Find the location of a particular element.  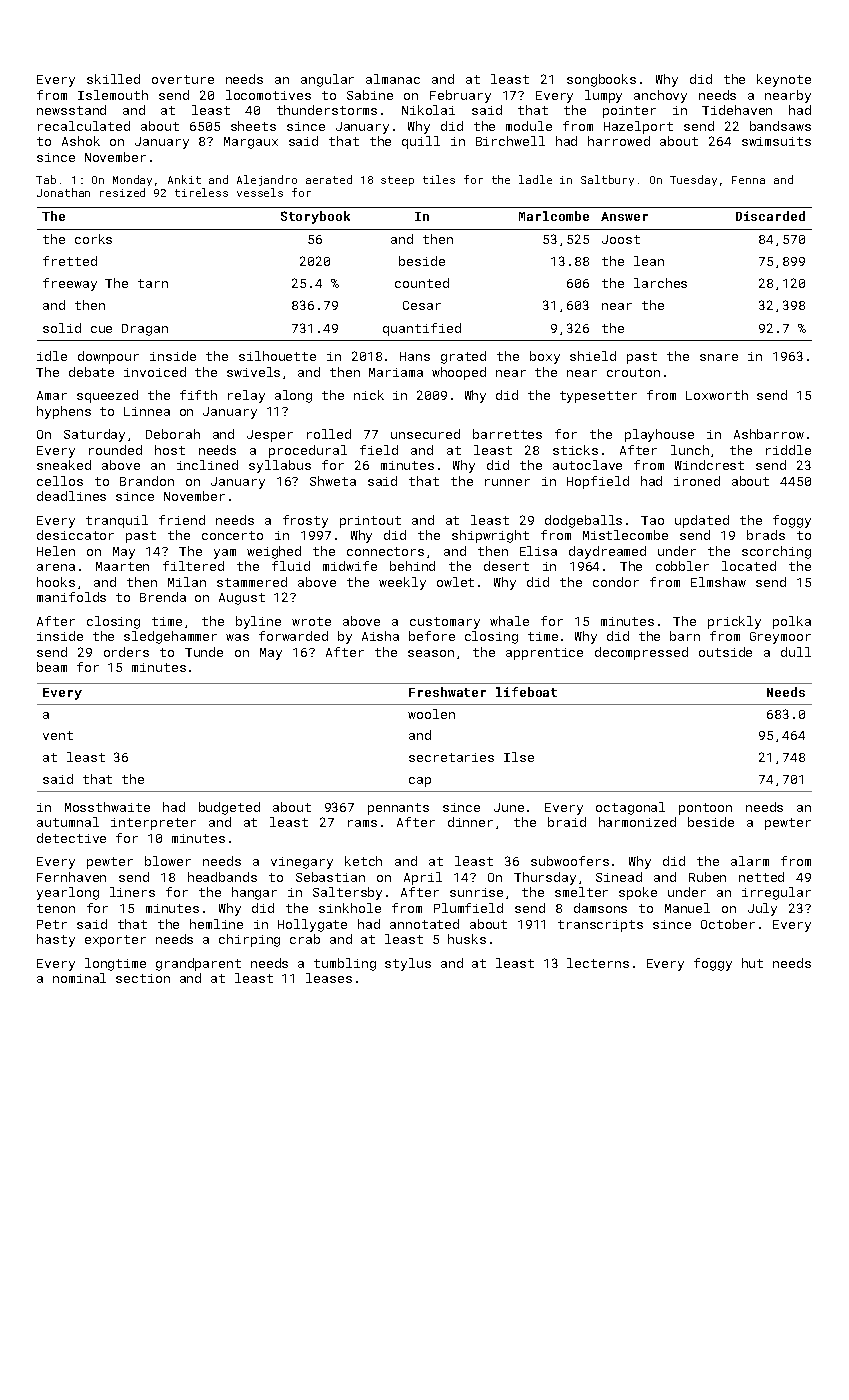

runner is located at coordinates (507, 482).
